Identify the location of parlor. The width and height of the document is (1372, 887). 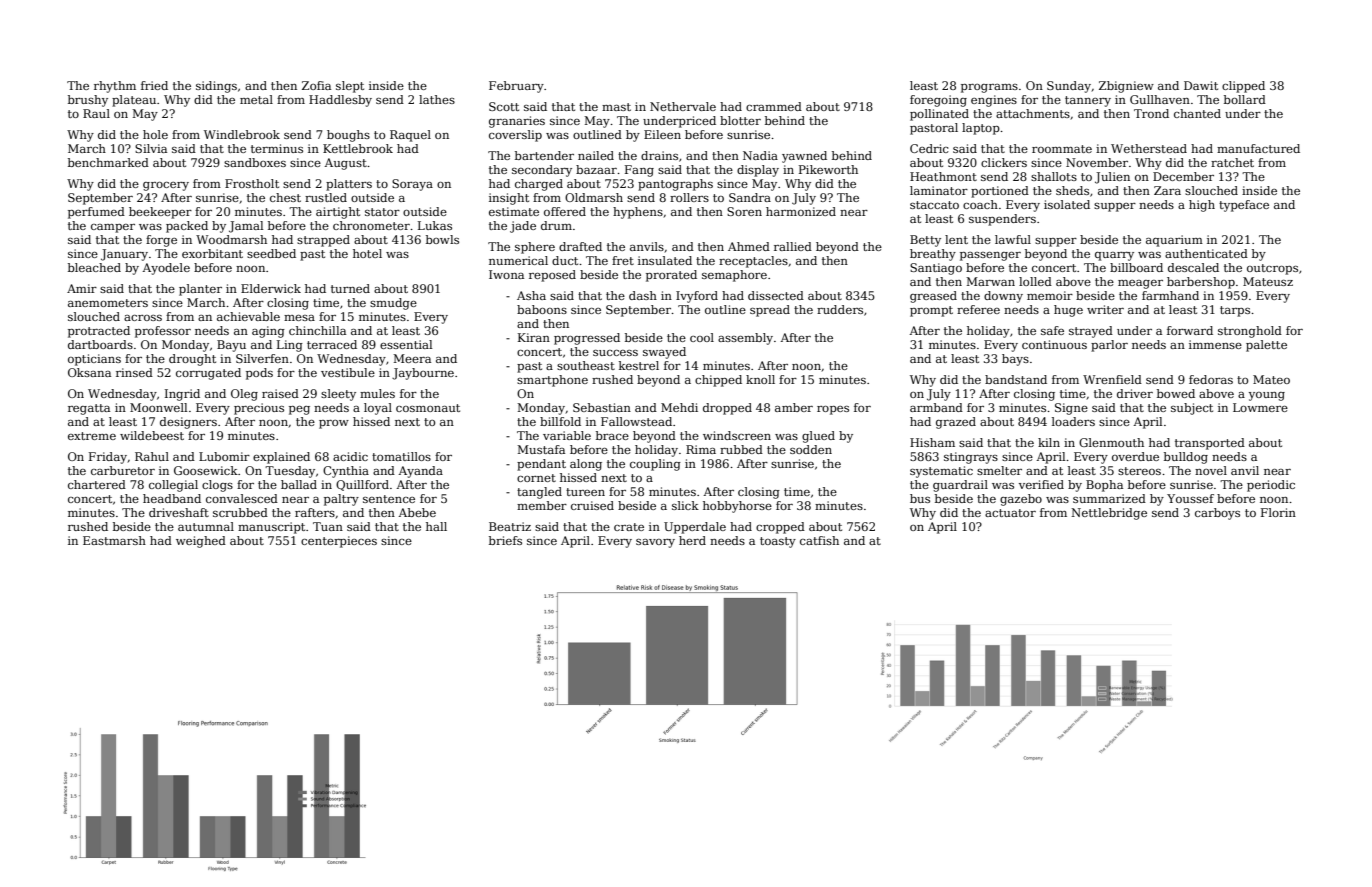
(1109, 346).
